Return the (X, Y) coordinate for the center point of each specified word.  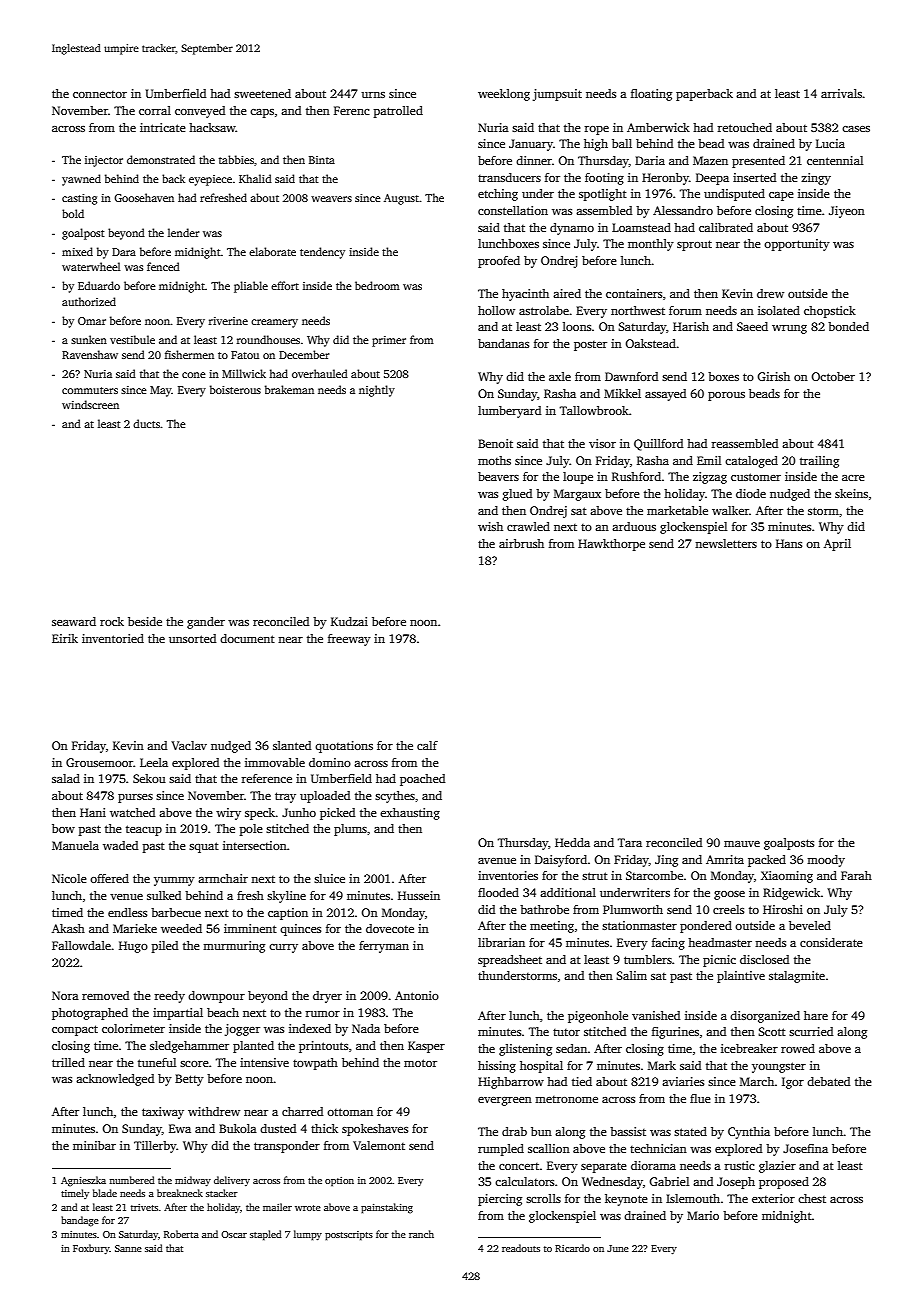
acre (853, 478)
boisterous (235, 389)
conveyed (200, 112)
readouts (521, 1248)
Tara (630, 842)
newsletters (726, 543)
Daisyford (561, 861)
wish (490, 526)
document (247, 638)
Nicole (69, 878)
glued (517, 495)
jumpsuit (557, 95)
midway (193, 1181)
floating (651, 95)
